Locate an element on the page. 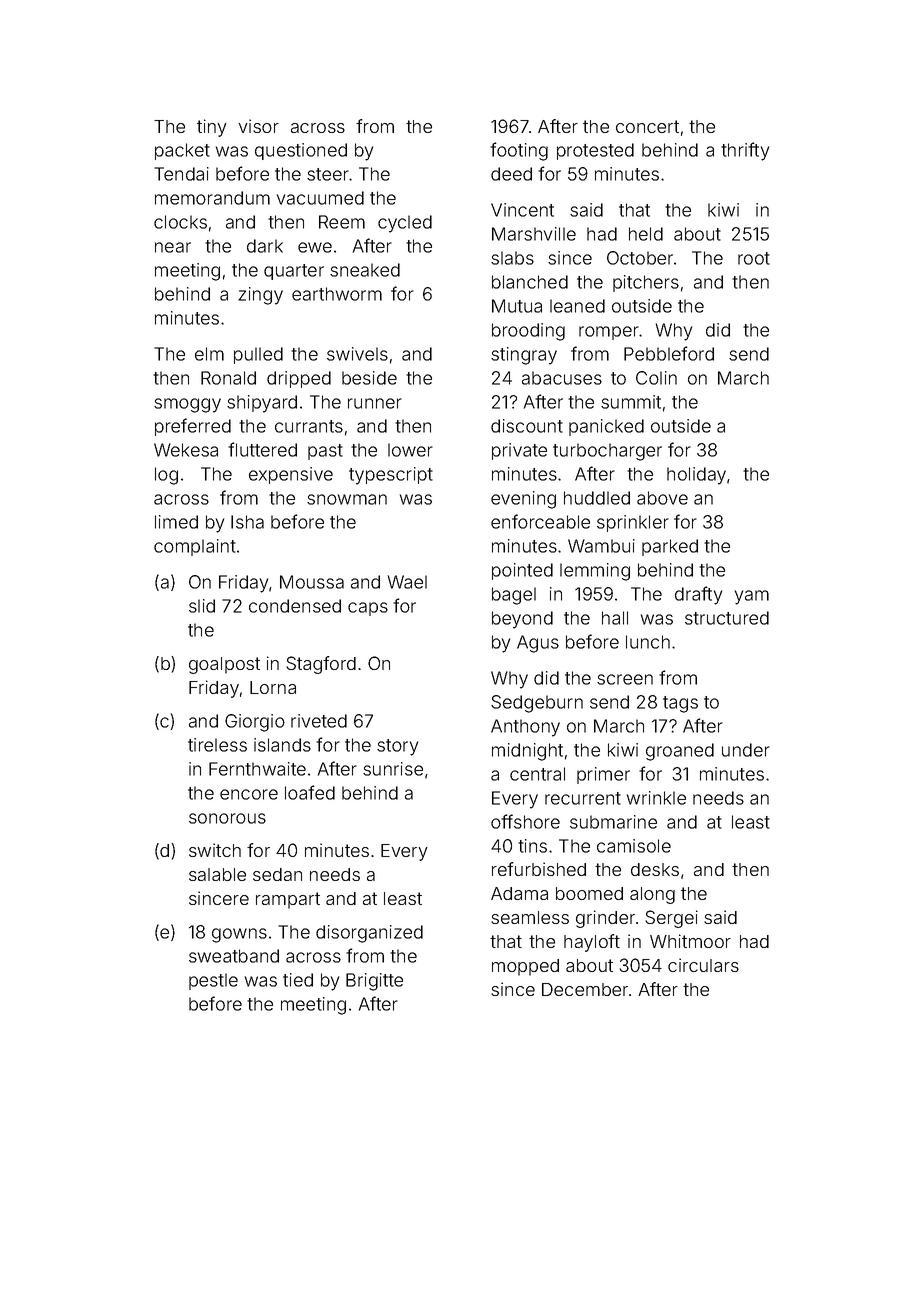 The height and width of the document is (1311, 924). screen is located at coordinates (625, 679).
